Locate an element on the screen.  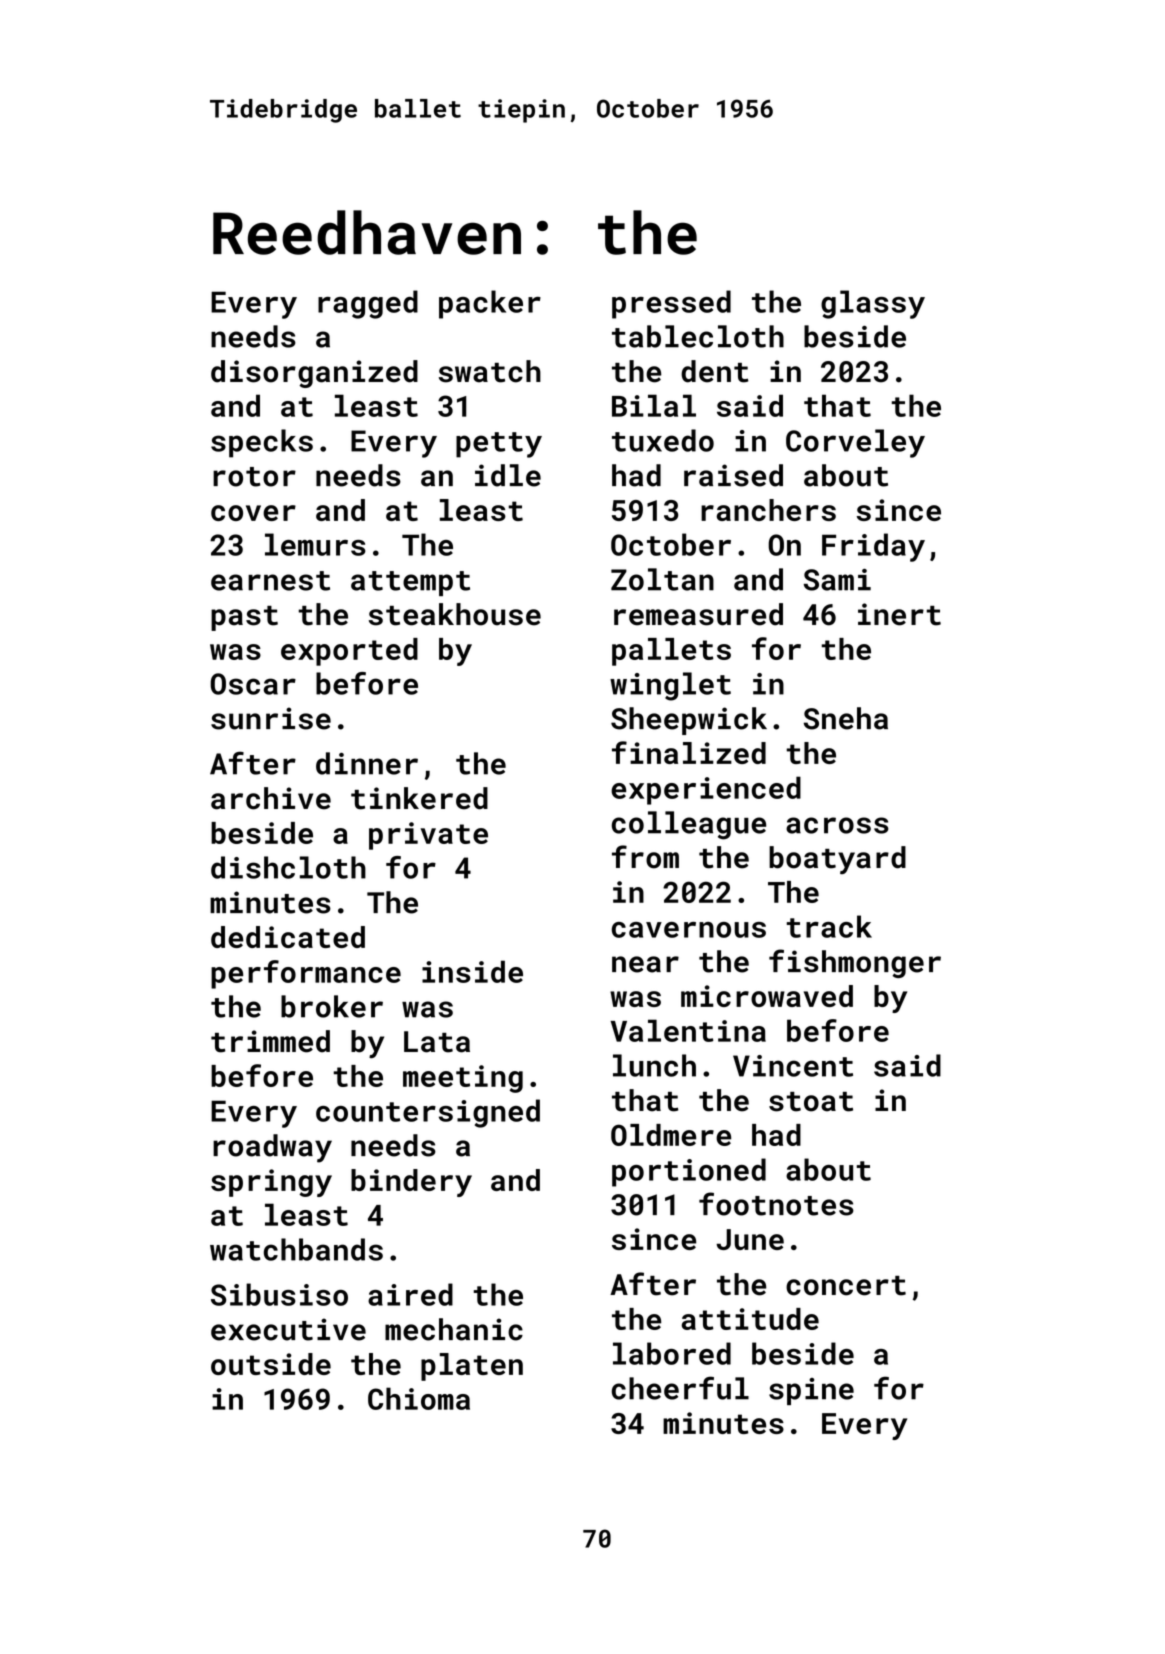
steakhouse is located at coordinates (455, 614).
